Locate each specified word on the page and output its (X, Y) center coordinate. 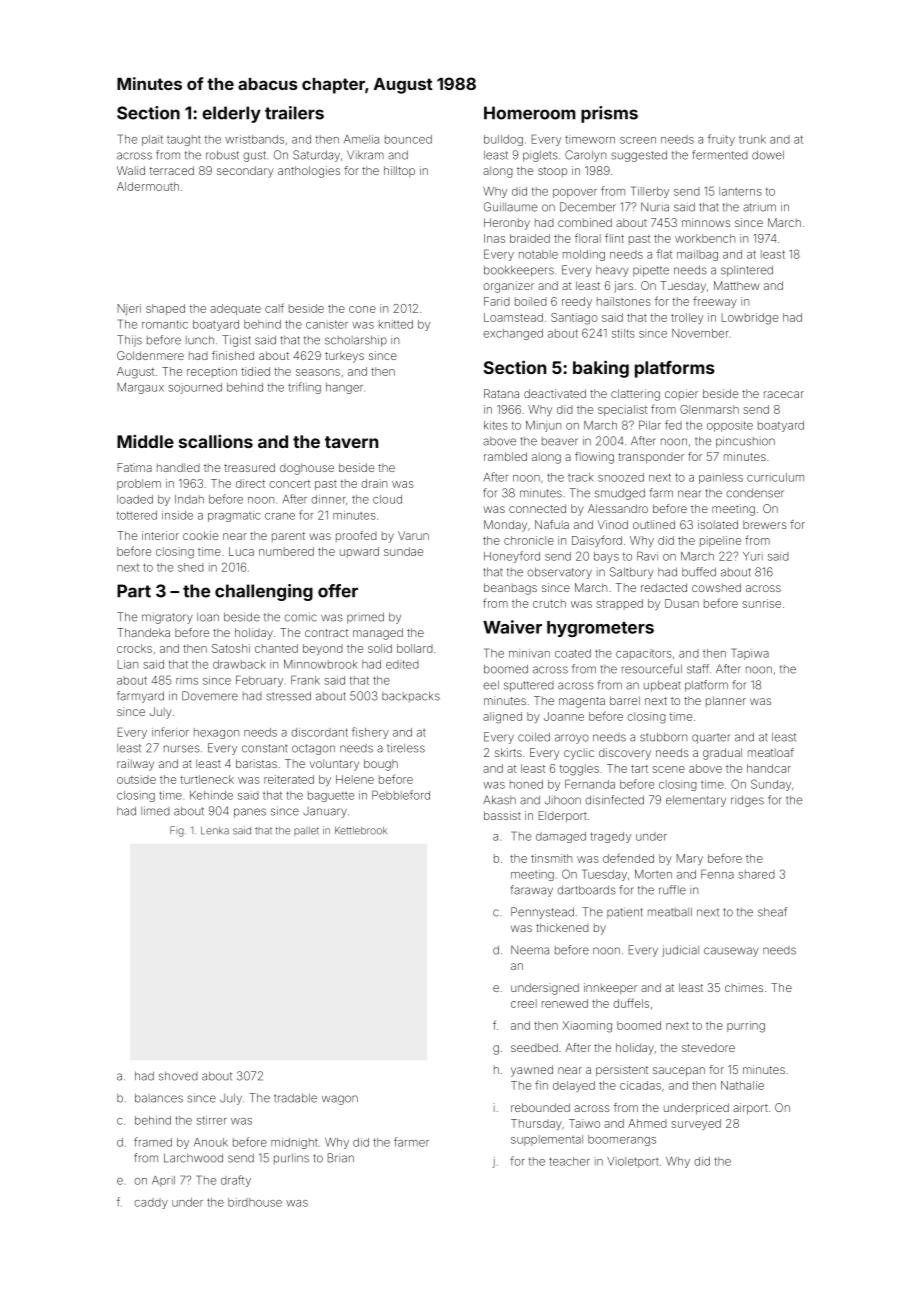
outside (136, 779)
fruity (721, 140)
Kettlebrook (361, 830)
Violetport (633, 1162)
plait (152, 140)
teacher (569, 1161)
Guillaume (510, 207)
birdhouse (255, 1202)
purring (746, 1027)
